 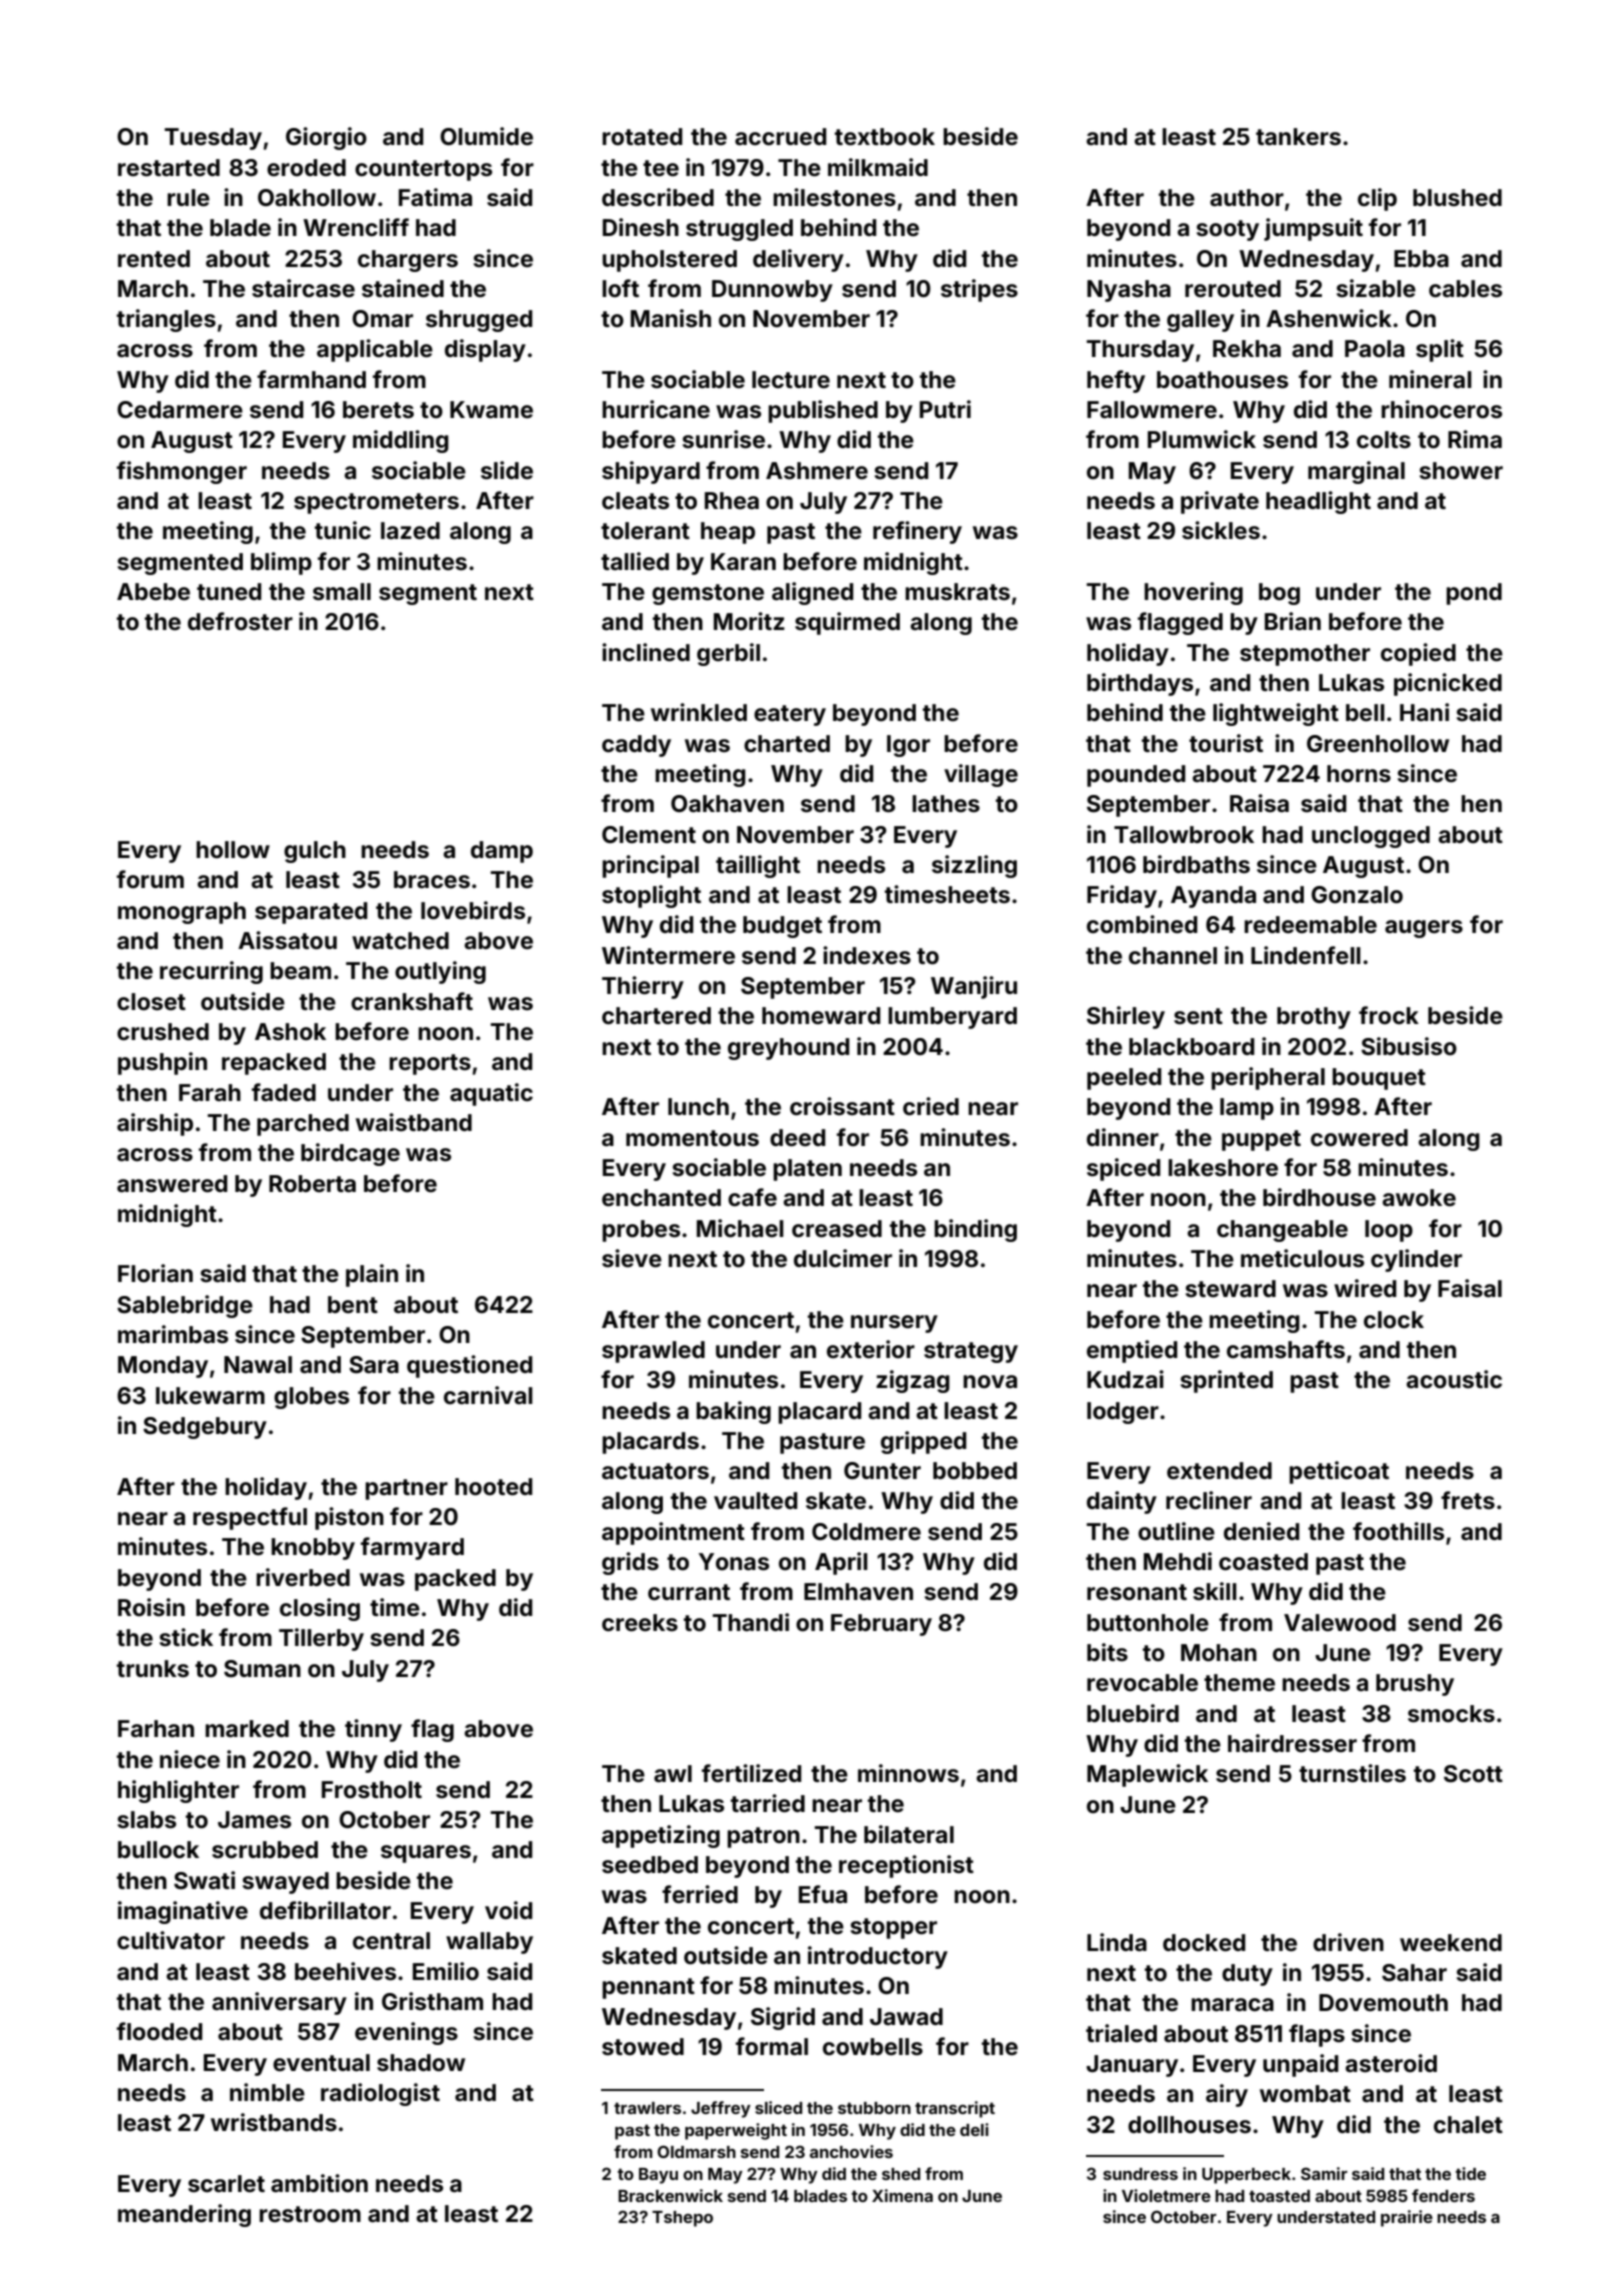 I want to click on actuators, so click(x=655, y=1471).
